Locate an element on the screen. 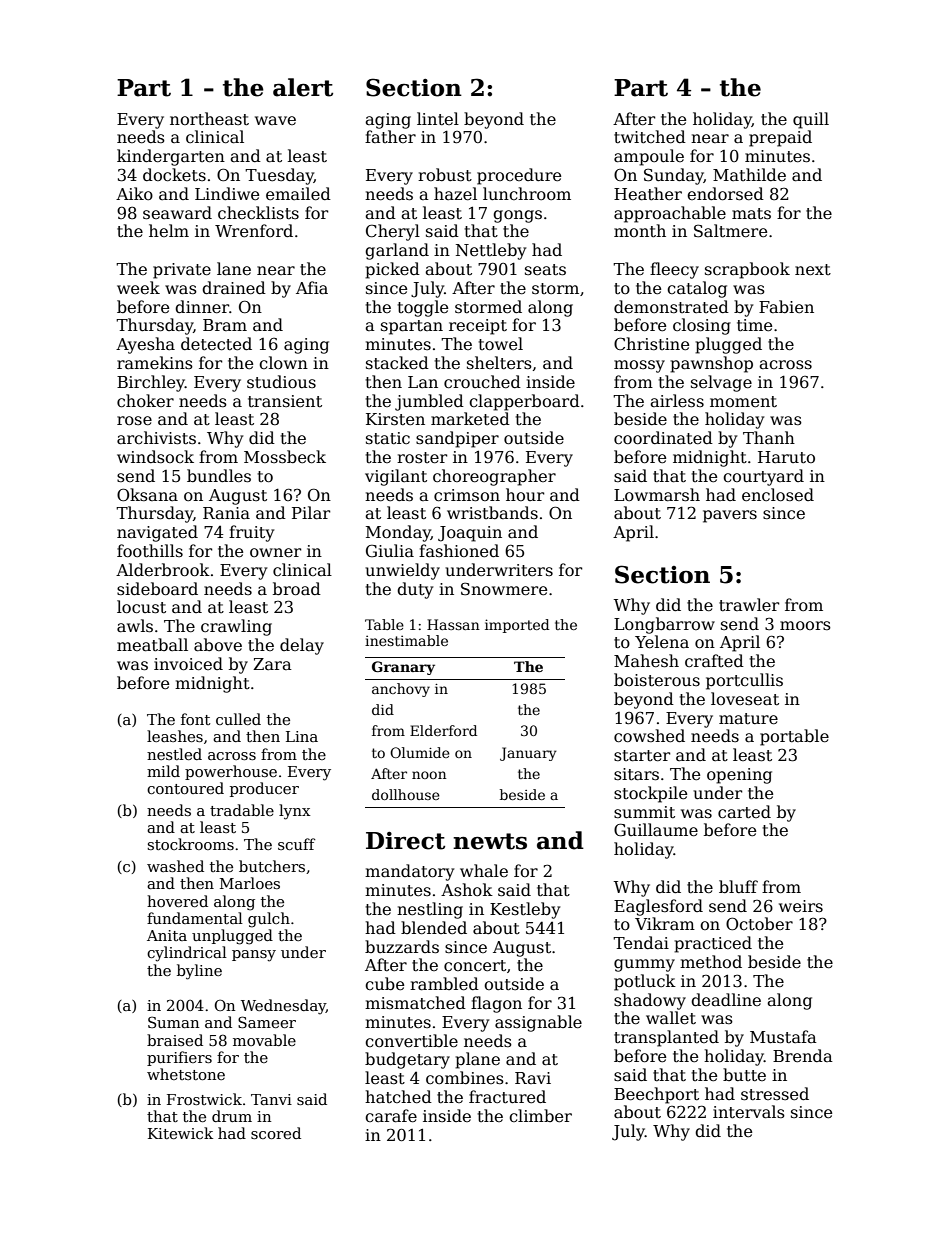 The height and width of the screenshot is (1233, 952). crawling is located at coordinates (236, 627).
